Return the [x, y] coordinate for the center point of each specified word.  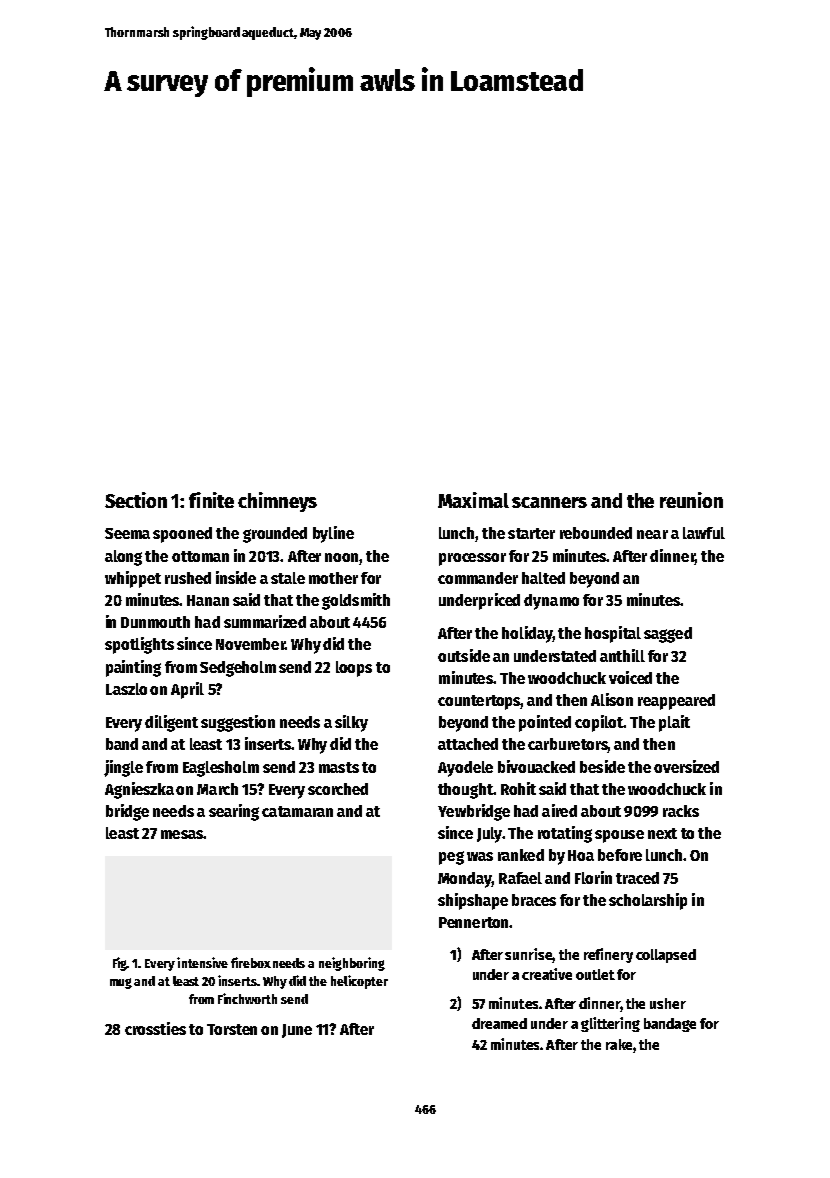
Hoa [581, 855]
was [480, 856]
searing [234, 812]
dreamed [499, 1023]
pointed [545, 723]
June [297, 1031]
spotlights [139, 645]
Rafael [520, 878]
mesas [182, 834]
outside [464, 655]
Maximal [473, 500]
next [662, 833]
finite [211, 500]
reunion [691, 500]
